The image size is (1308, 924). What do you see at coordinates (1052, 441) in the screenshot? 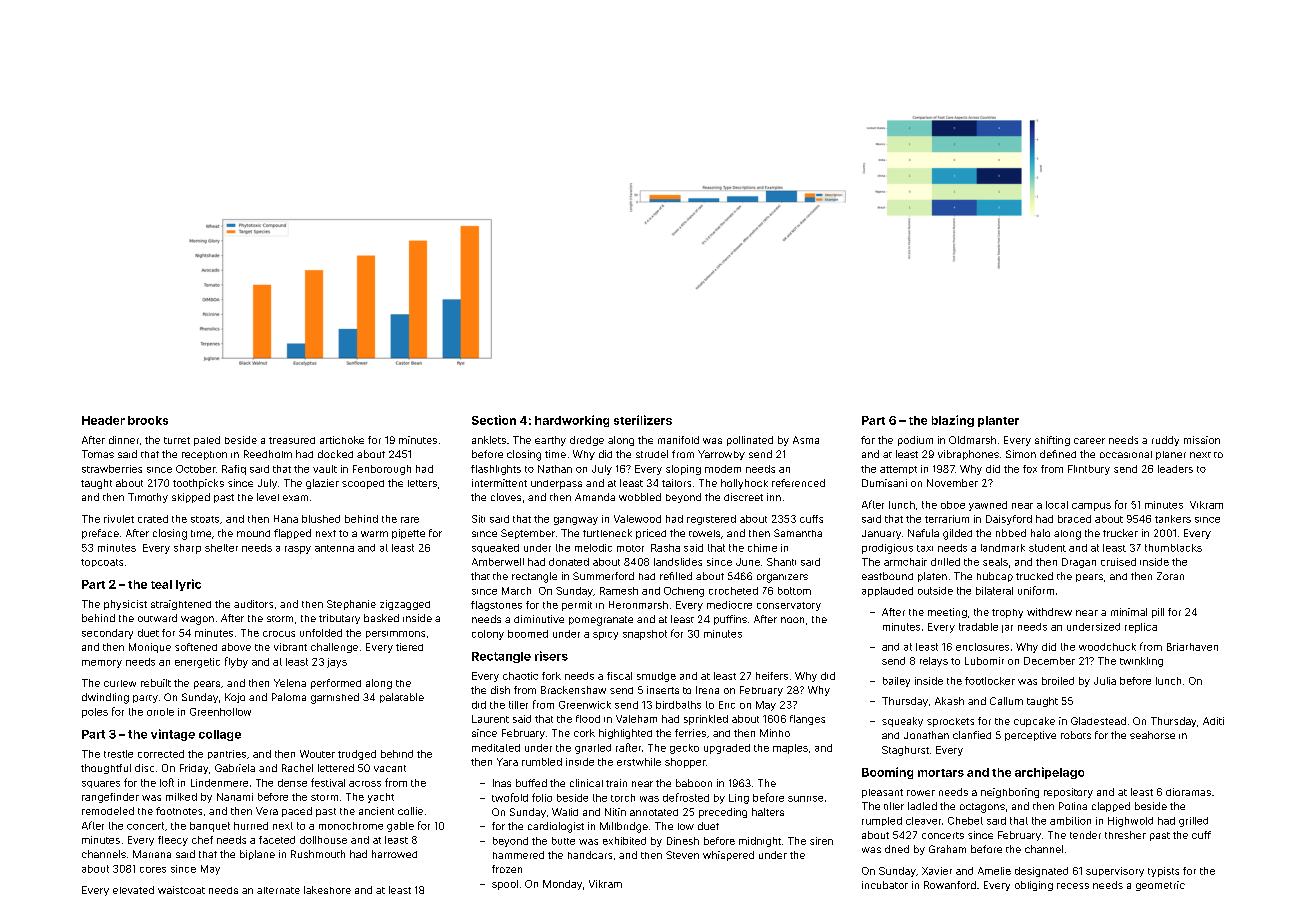
I see `shifting` at bounding box center [1052, 441].
